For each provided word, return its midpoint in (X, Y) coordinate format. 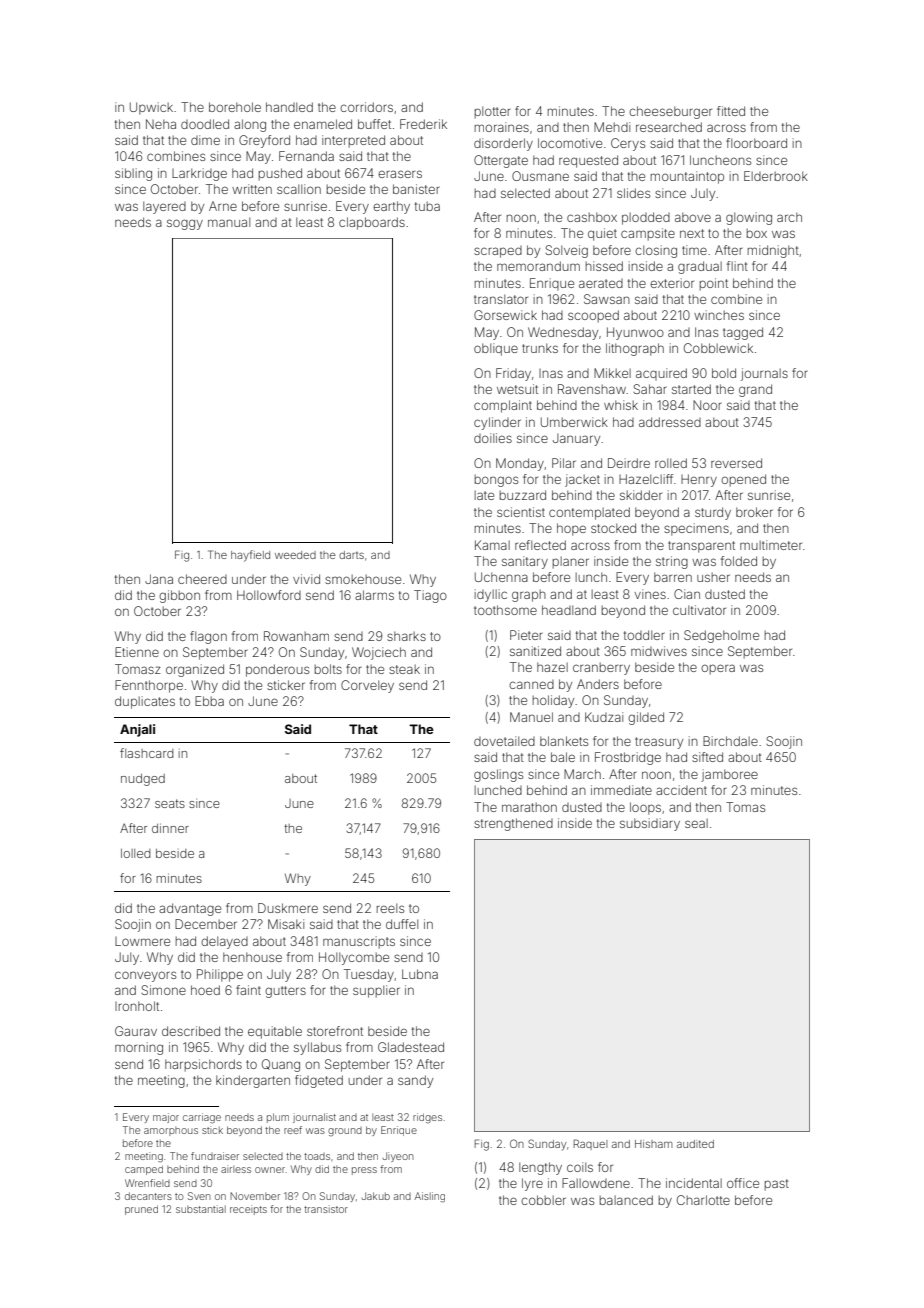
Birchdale (730, 741)
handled (289, 107)
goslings (498, 775)
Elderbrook (776, 176)
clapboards (372, 223)
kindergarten (253, 1081)
